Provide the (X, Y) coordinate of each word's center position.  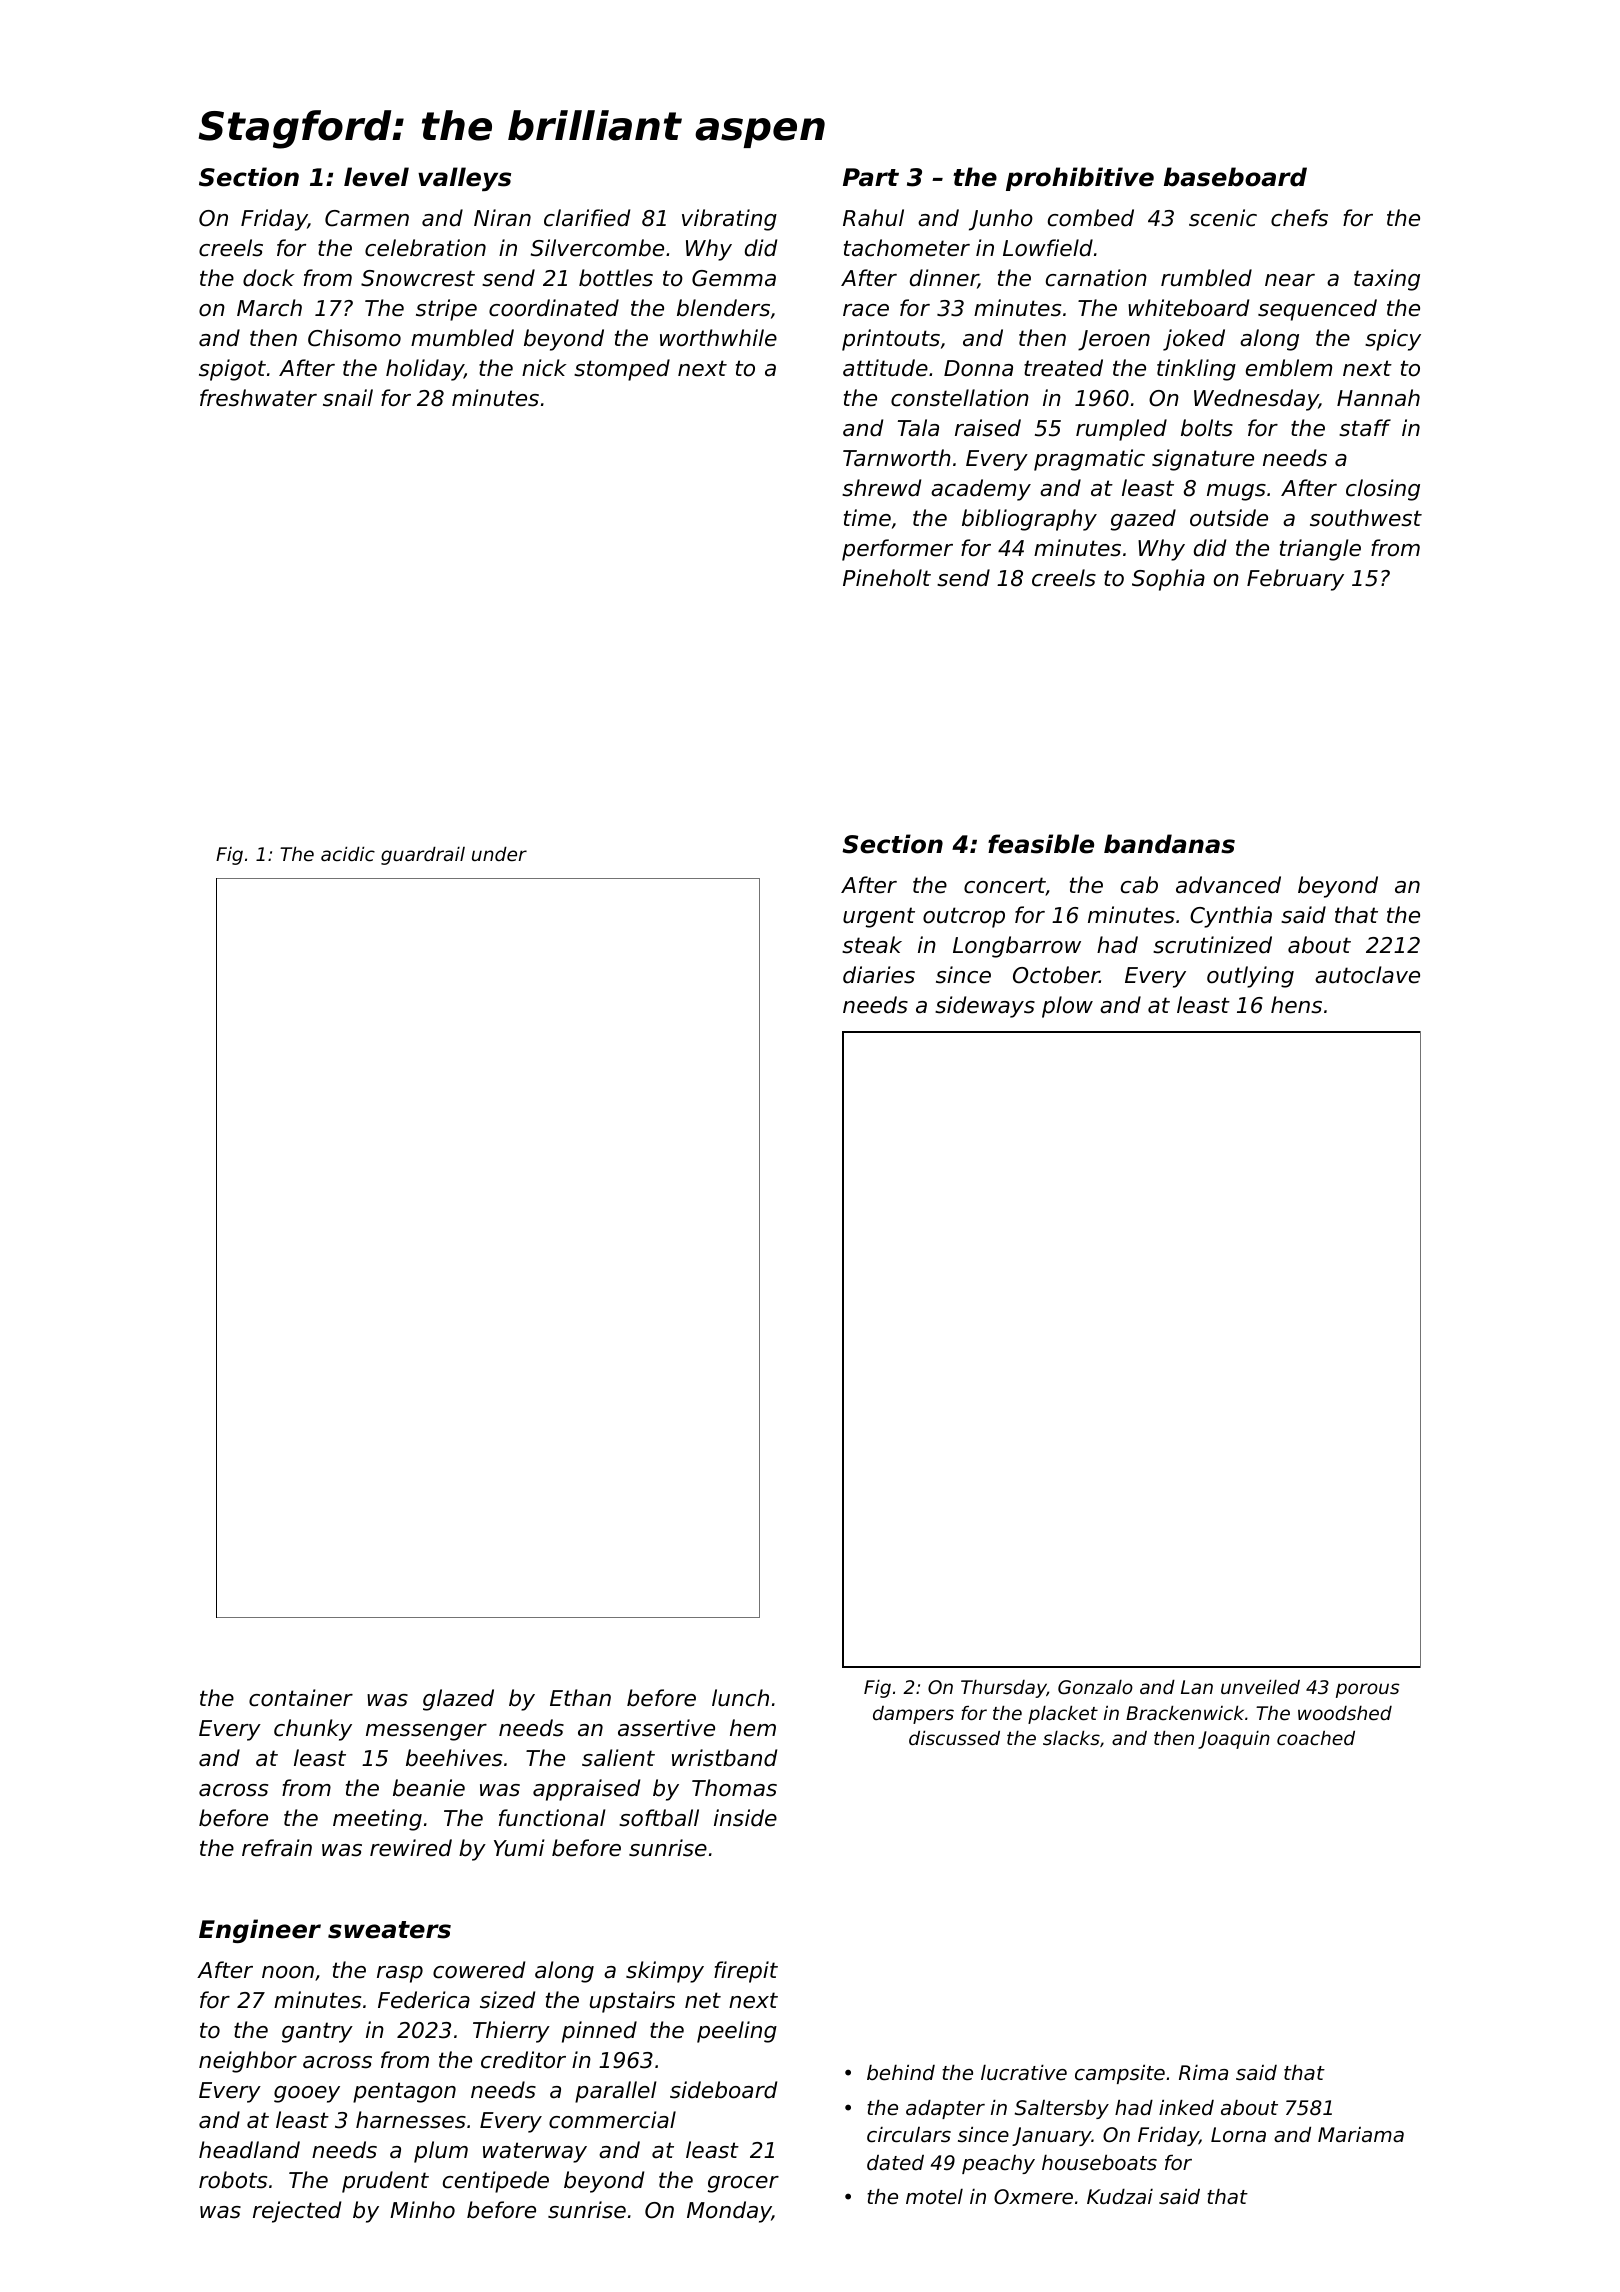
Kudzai (1120, 2196)
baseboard (1235, 177)
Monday (729, 2212)
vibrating (729, 220)
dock (269, 278)
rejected (297, 2212)
